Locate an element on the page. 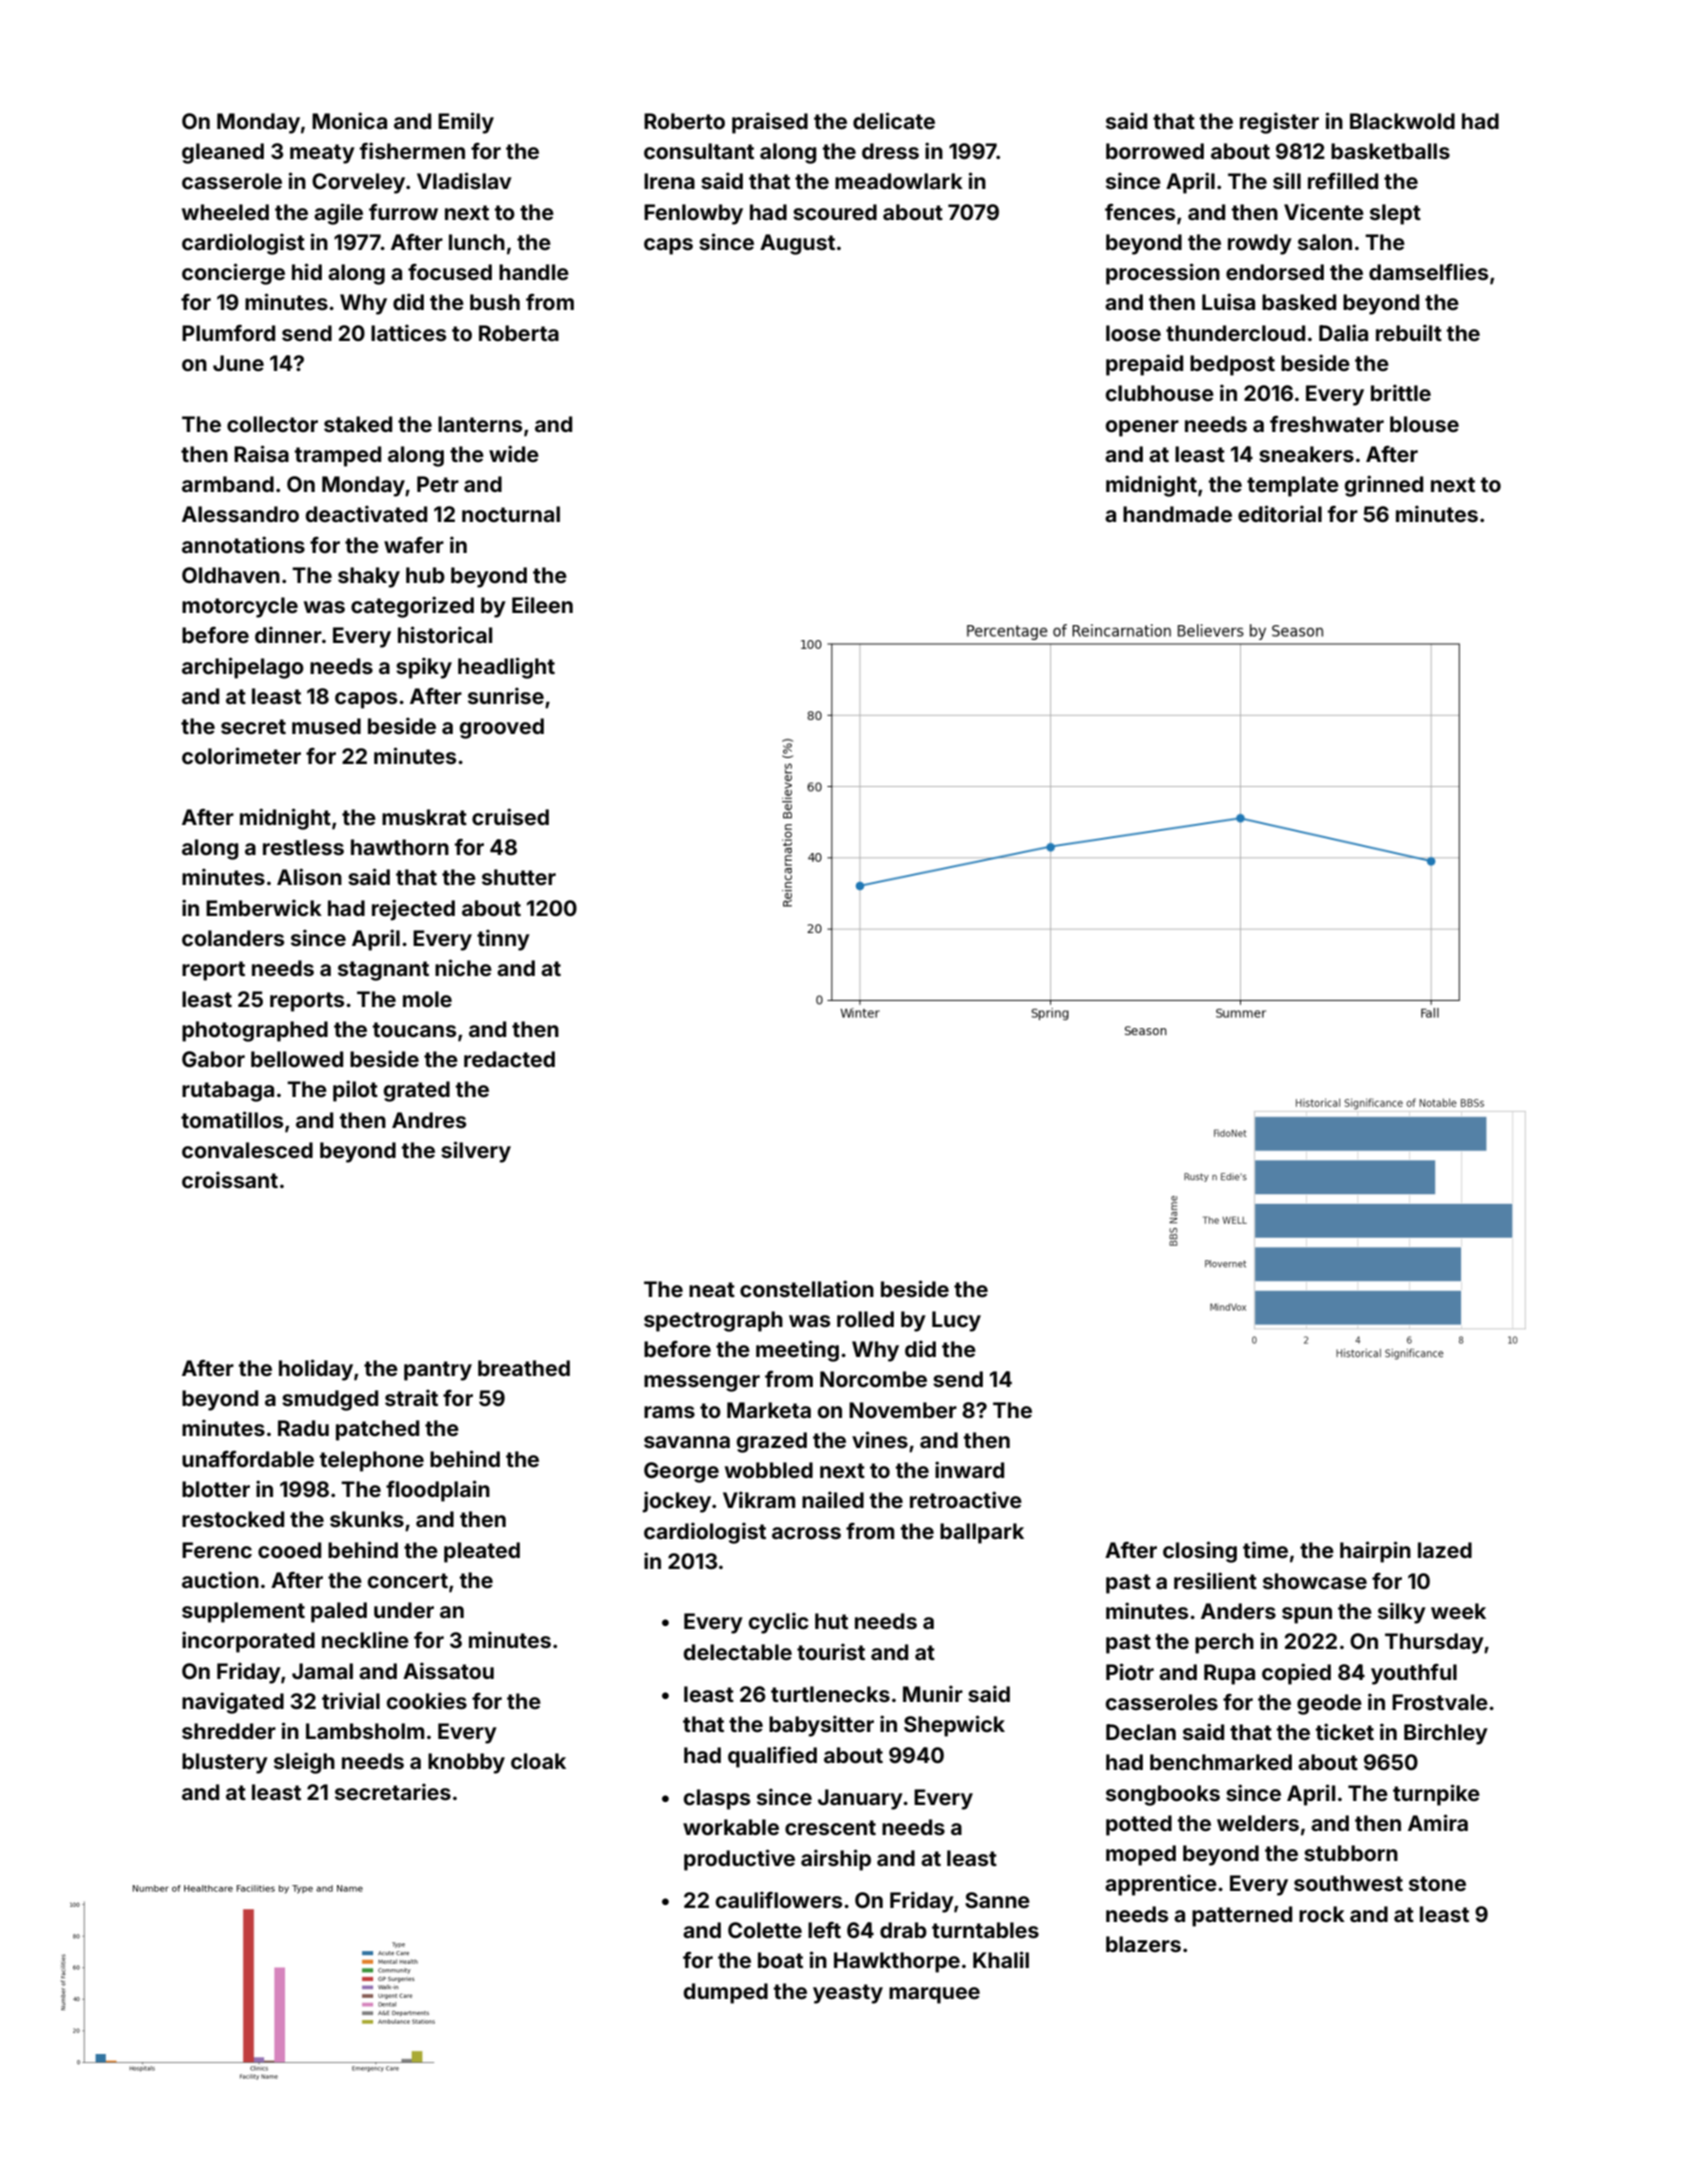  blustery is located at coordinates (225, 1763).
